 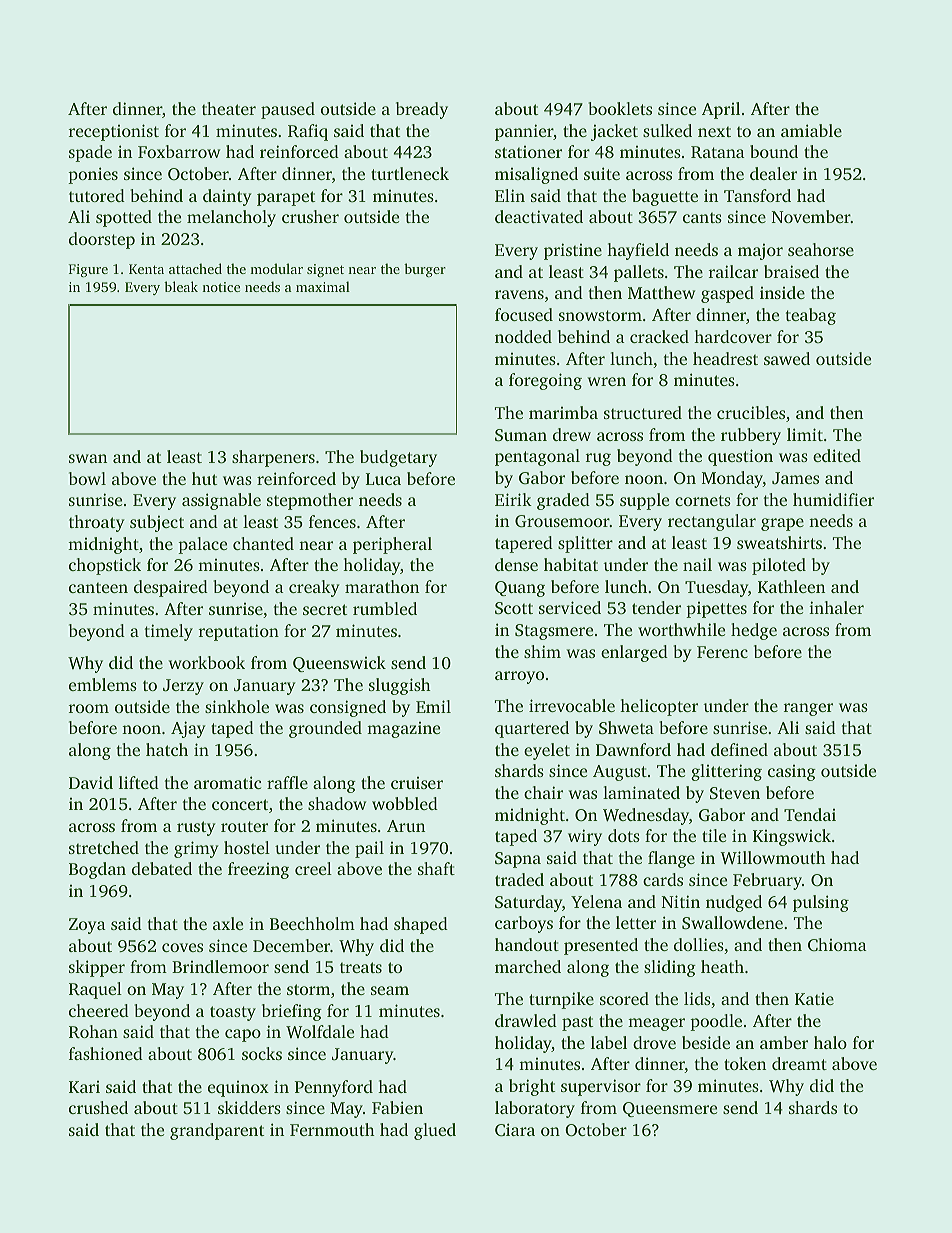 What do you see at coordinates (217, 1131) in the screenshot?
I see `grandparent` at bounding box center [217, 1131].
